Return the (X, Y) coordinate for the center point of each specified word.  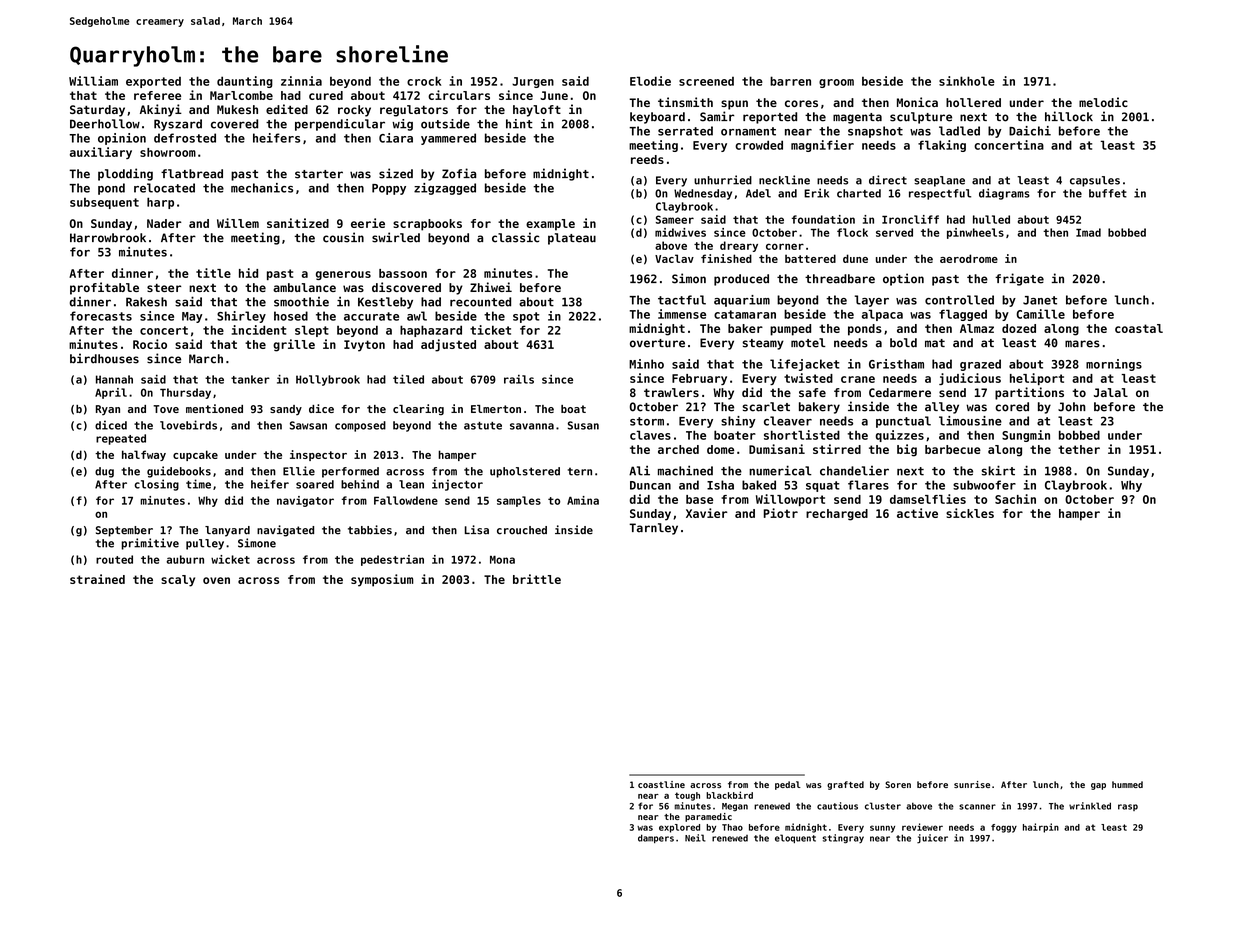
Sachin (1015, 499)
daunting (245, 82)
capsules (1095, 181)
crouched (522, 530)
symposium (382, 580)
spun (734, 105)
